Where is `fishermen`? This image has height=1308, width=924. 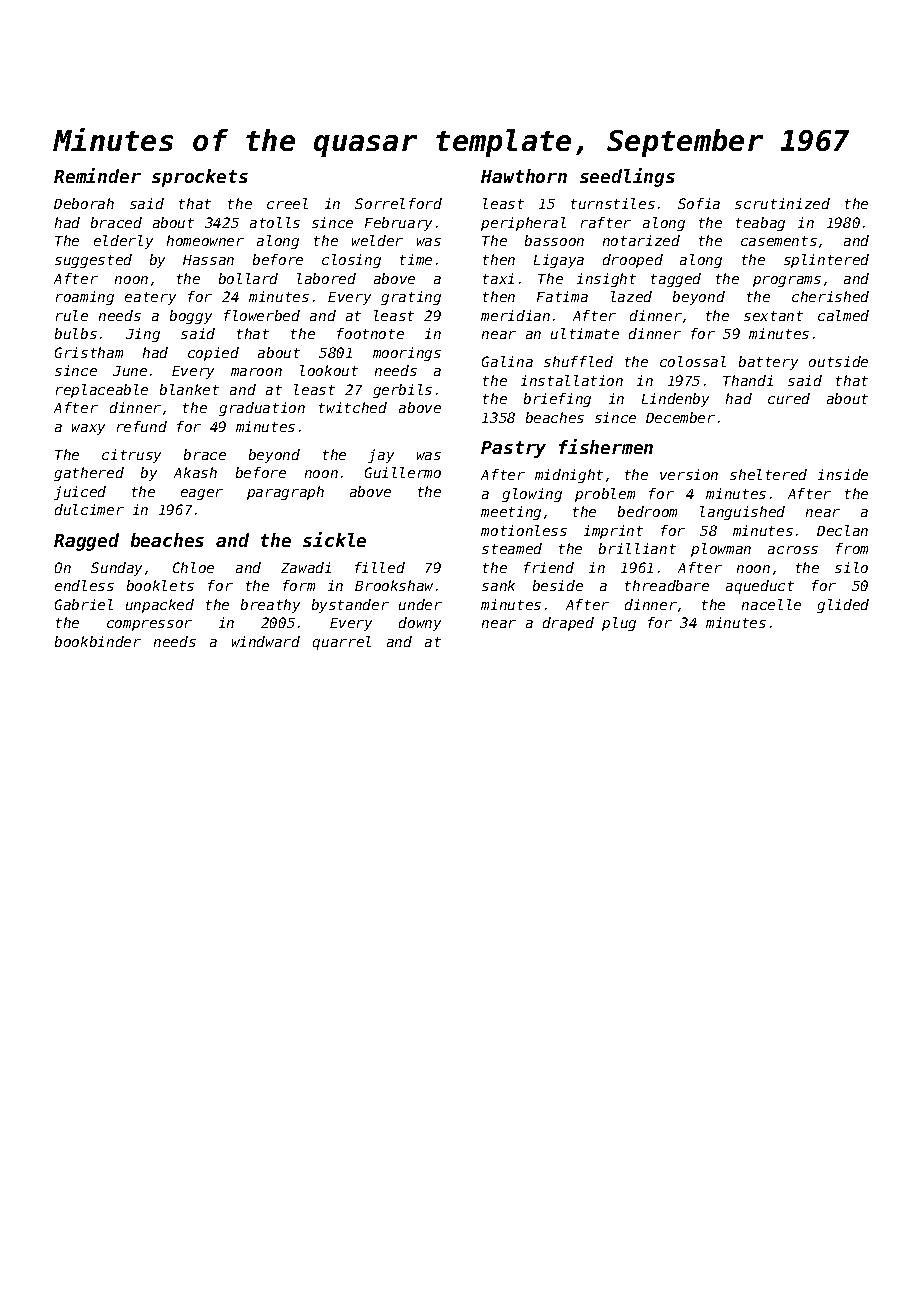
fishermen is located at coordinates (606, 446).
